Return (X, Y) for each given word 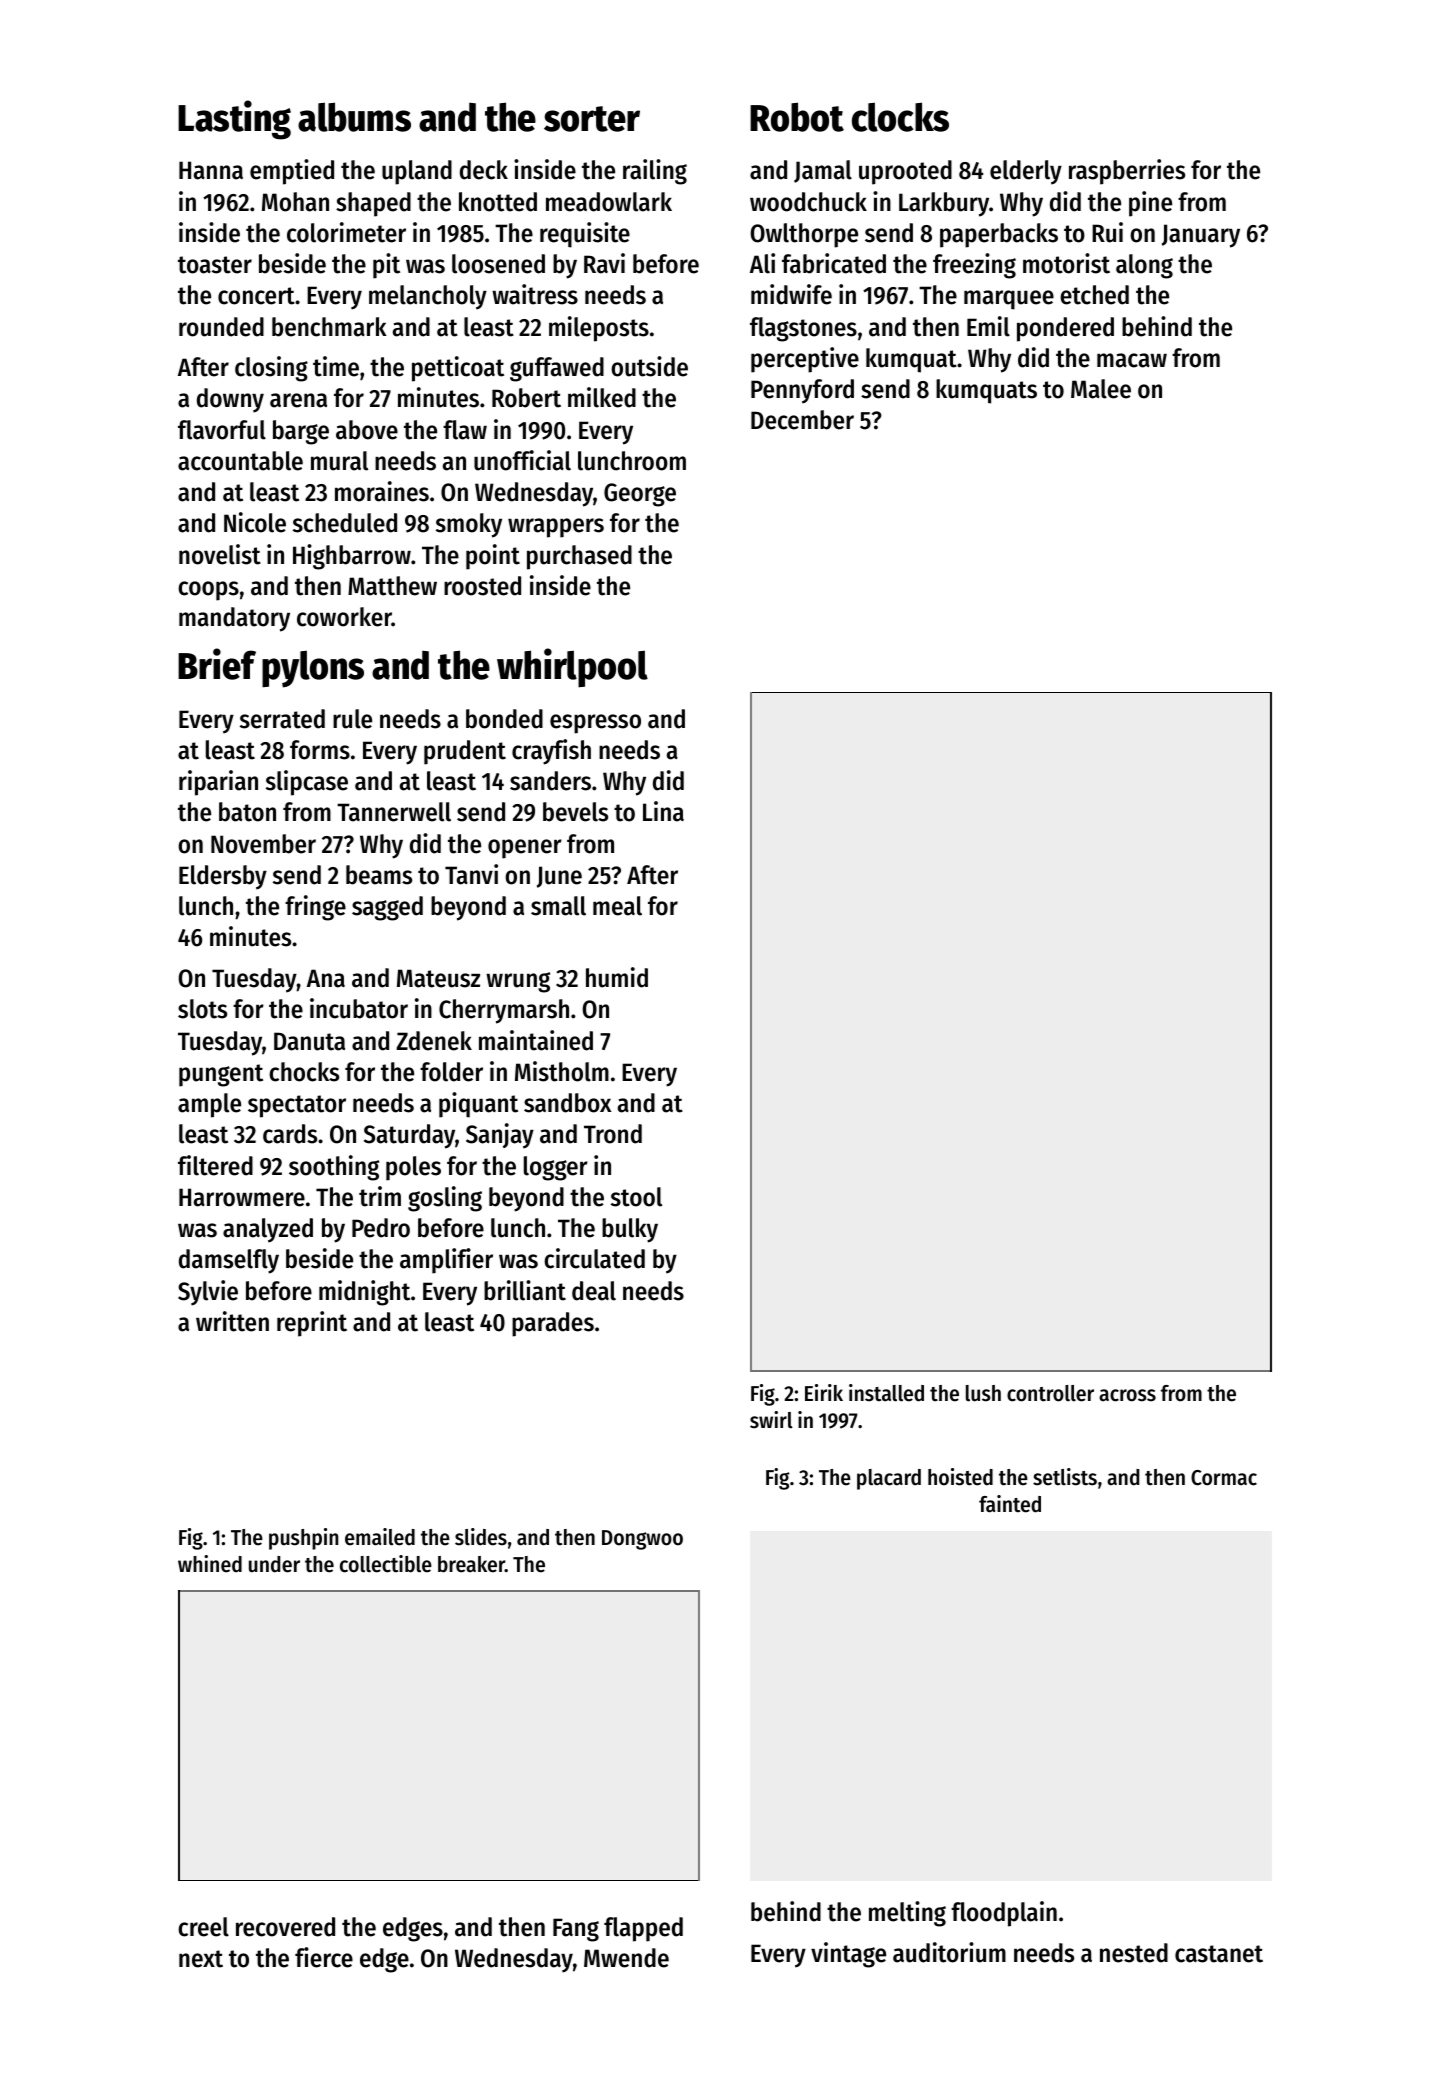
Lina (663, 811)
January (1201, 236)
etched (1094, 295)
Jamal (823, 171)
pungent (221, 1075)
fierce (324, 1957)
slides (481, 1537)
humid (617, 977)
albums (354, 117)
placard (889, 1479)
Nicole (255, 522)
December (802, 420)
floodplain (1004, 1914)
